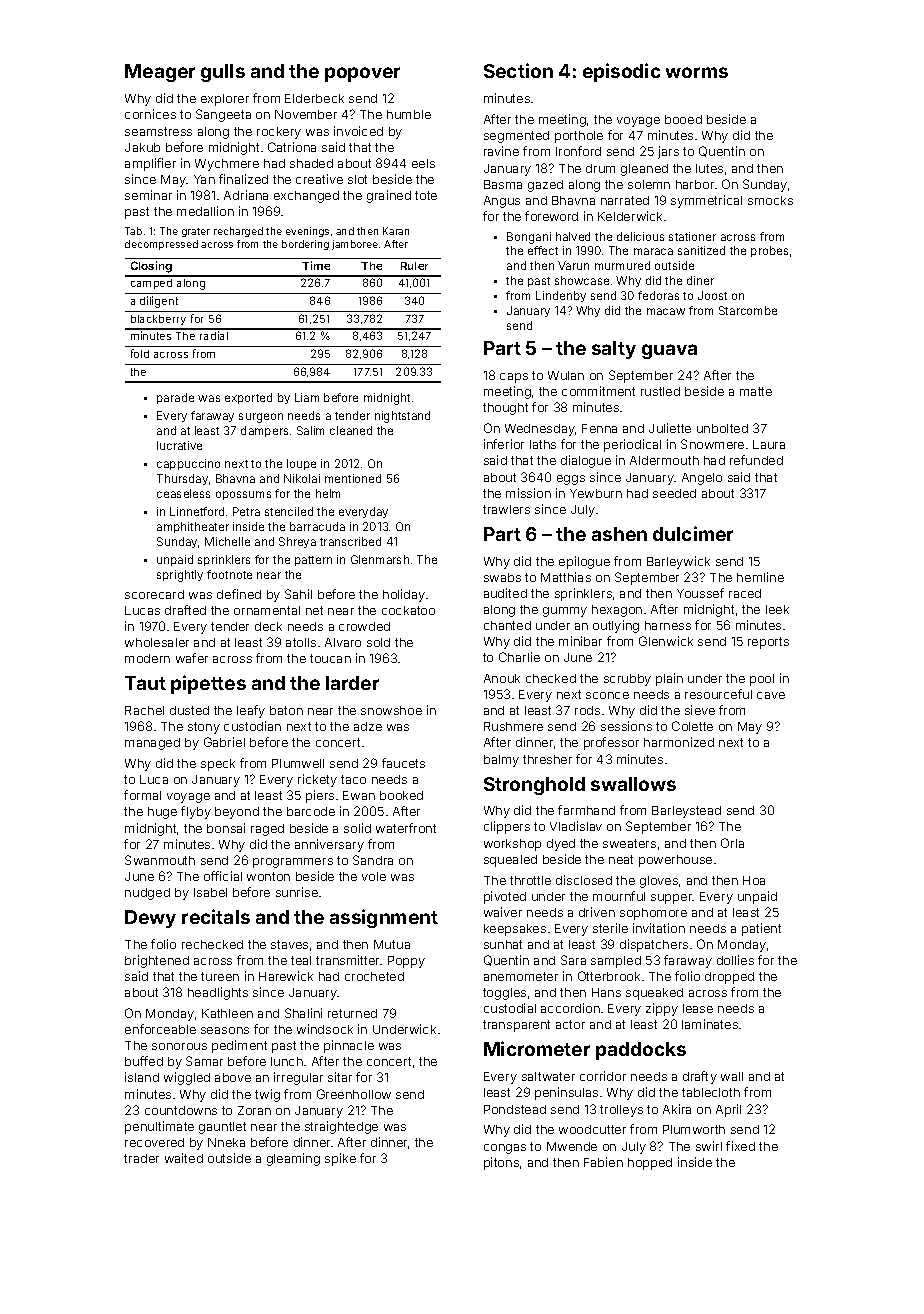 This screenshot has width=924, height=1314. I want to click on stenciled, so click(289, 511).
